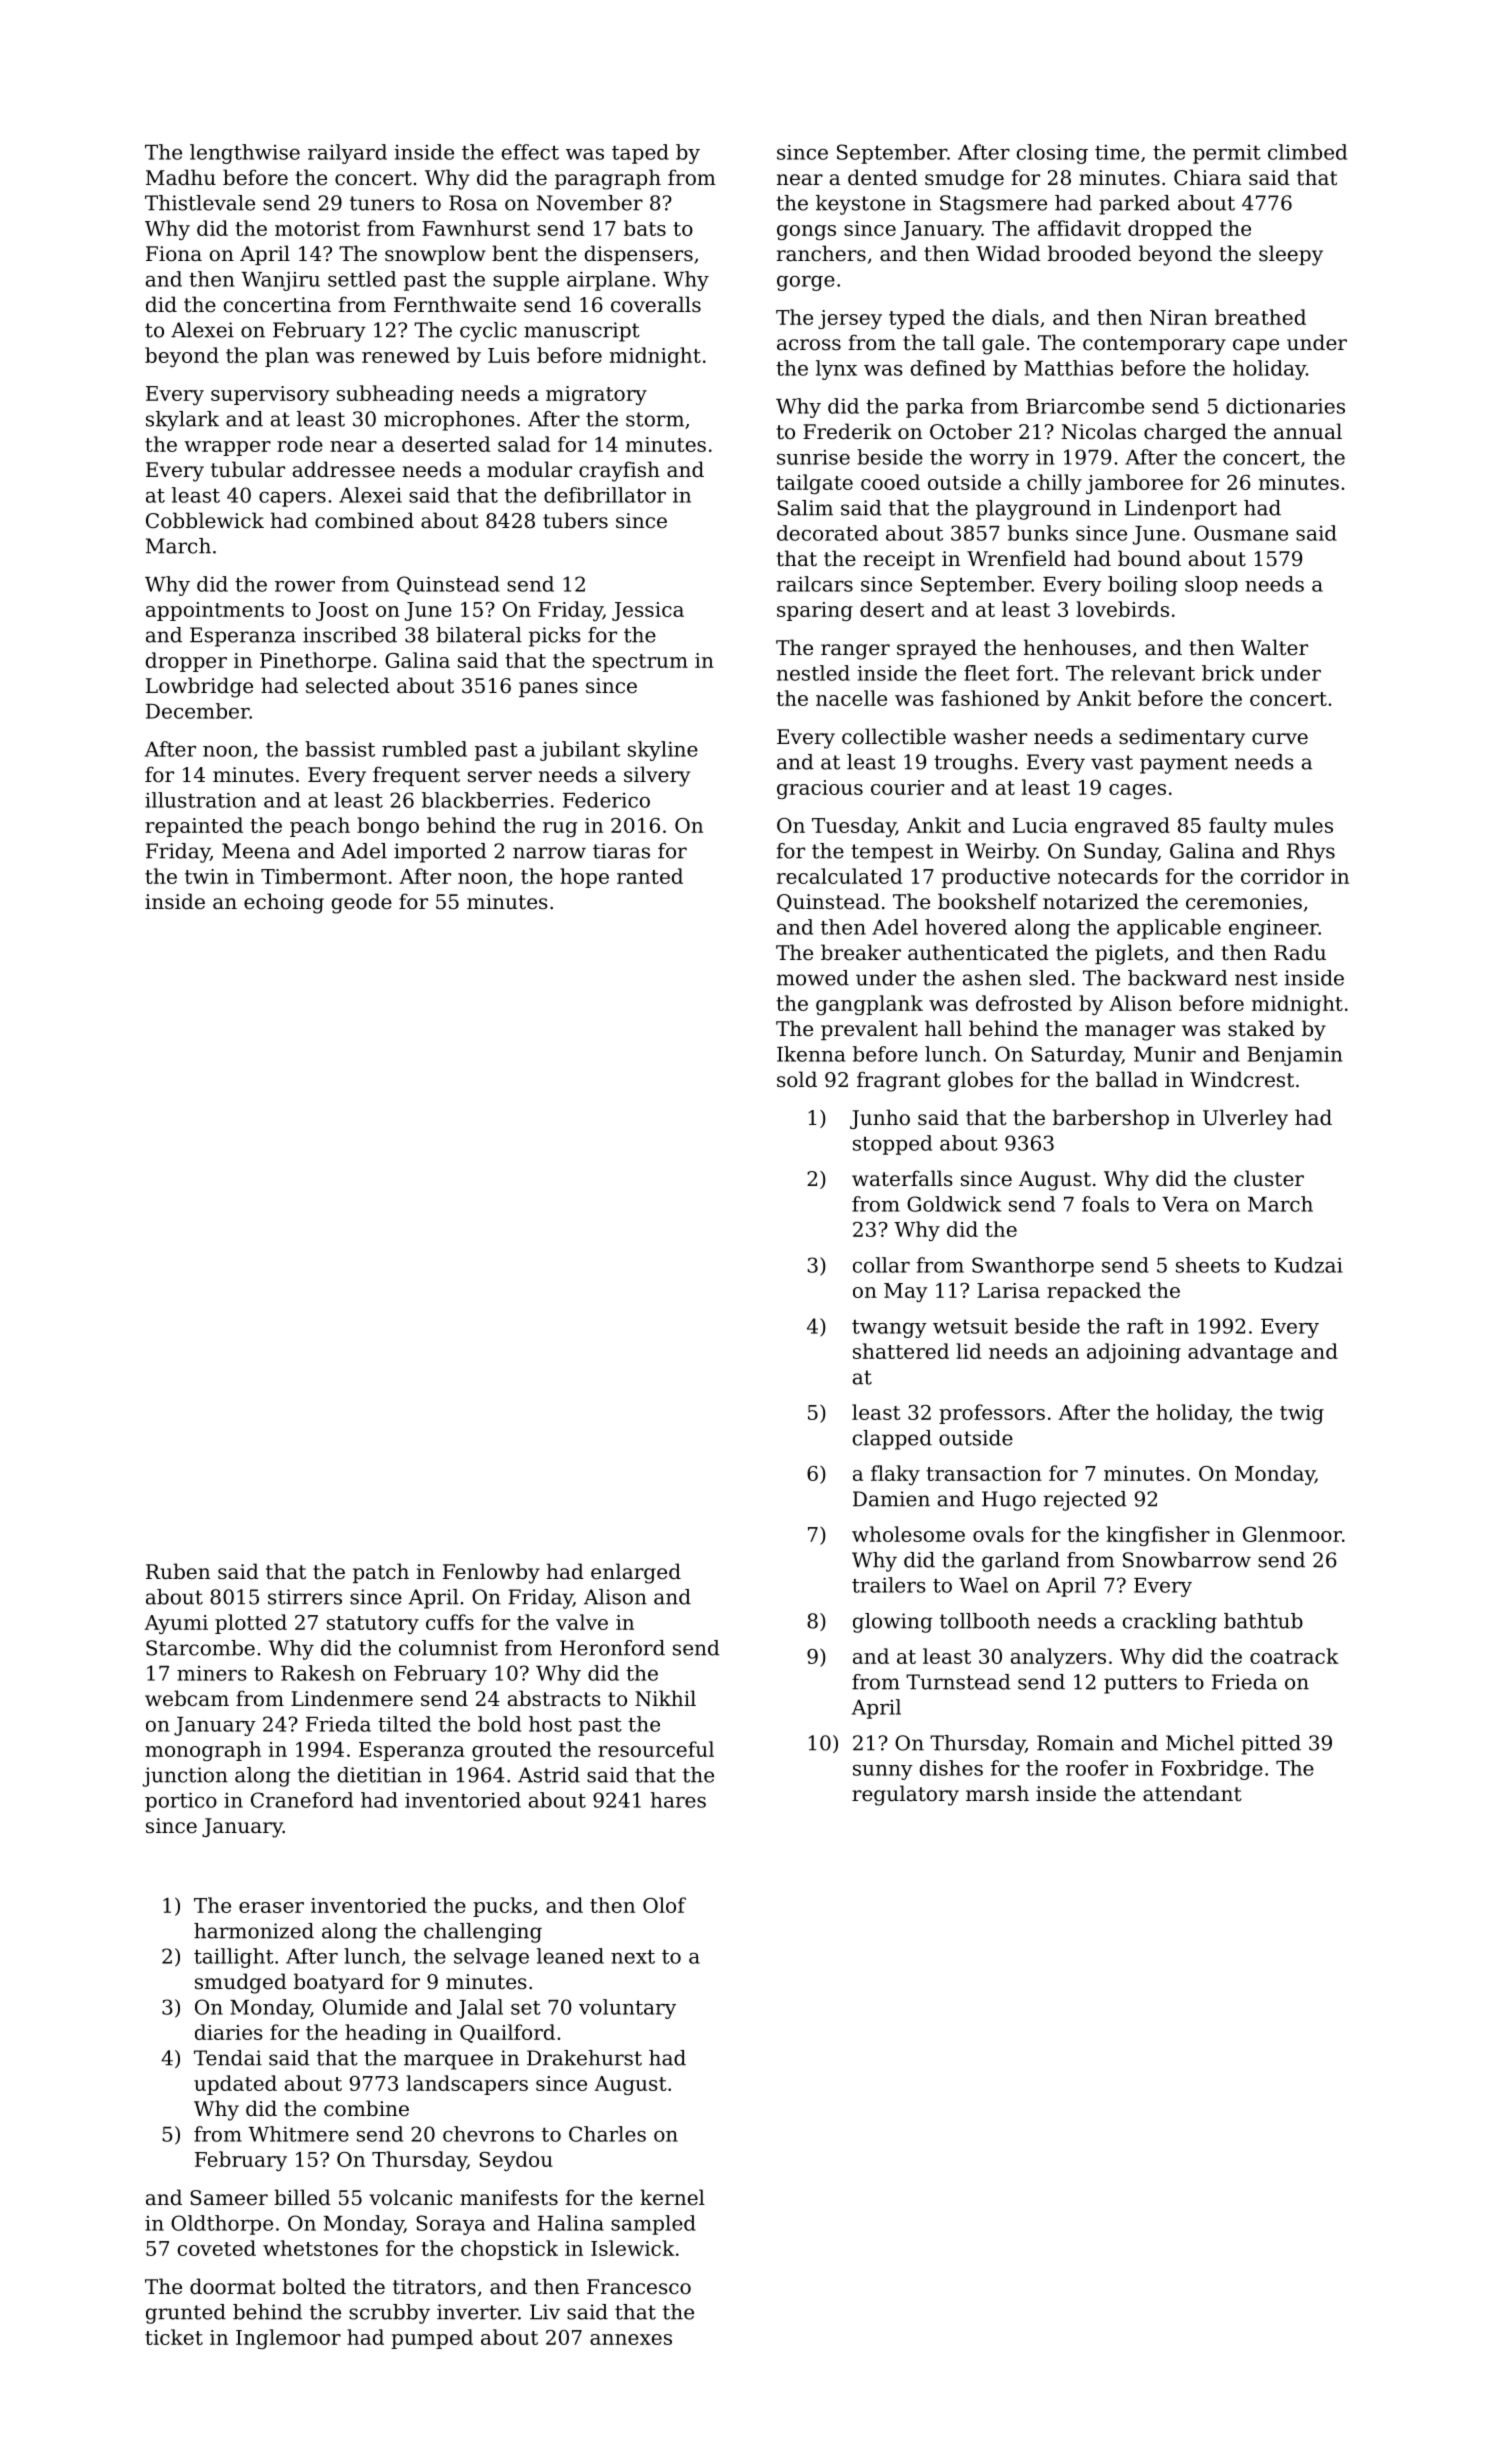 The height and width of the screenshot is (2464, 1496). Describe the element at coordinates (288, 2339) in the screenshot. I see `Inglemoor` at that location.
